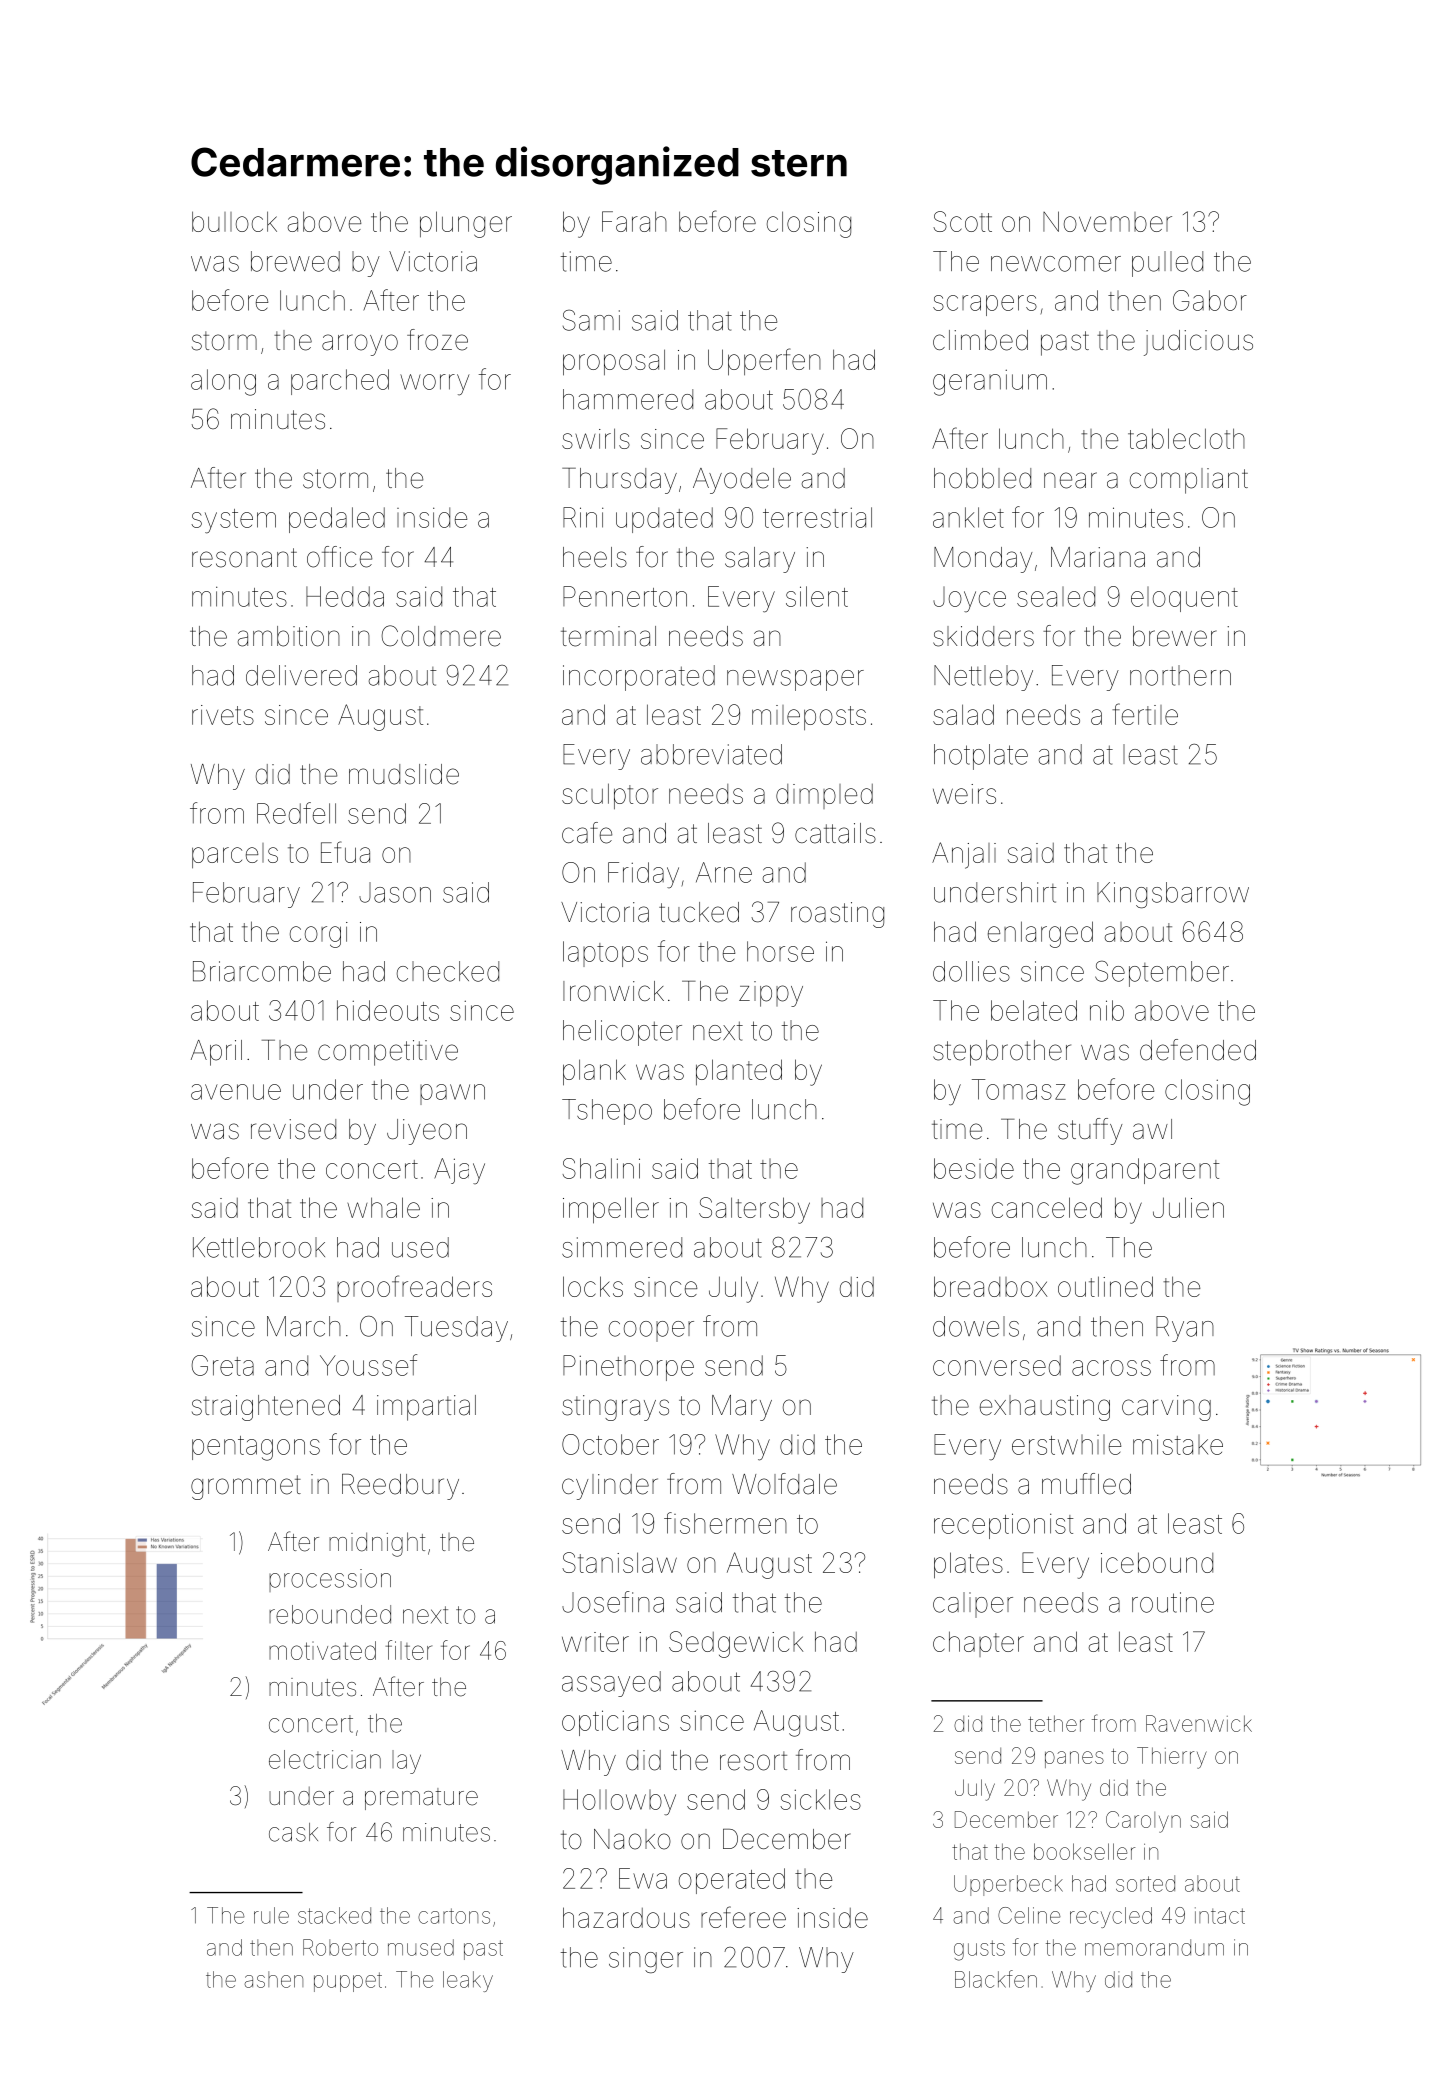 The height and width of the page is (2100, 1450). I want to click on hideouts, so click(388, 1010).
